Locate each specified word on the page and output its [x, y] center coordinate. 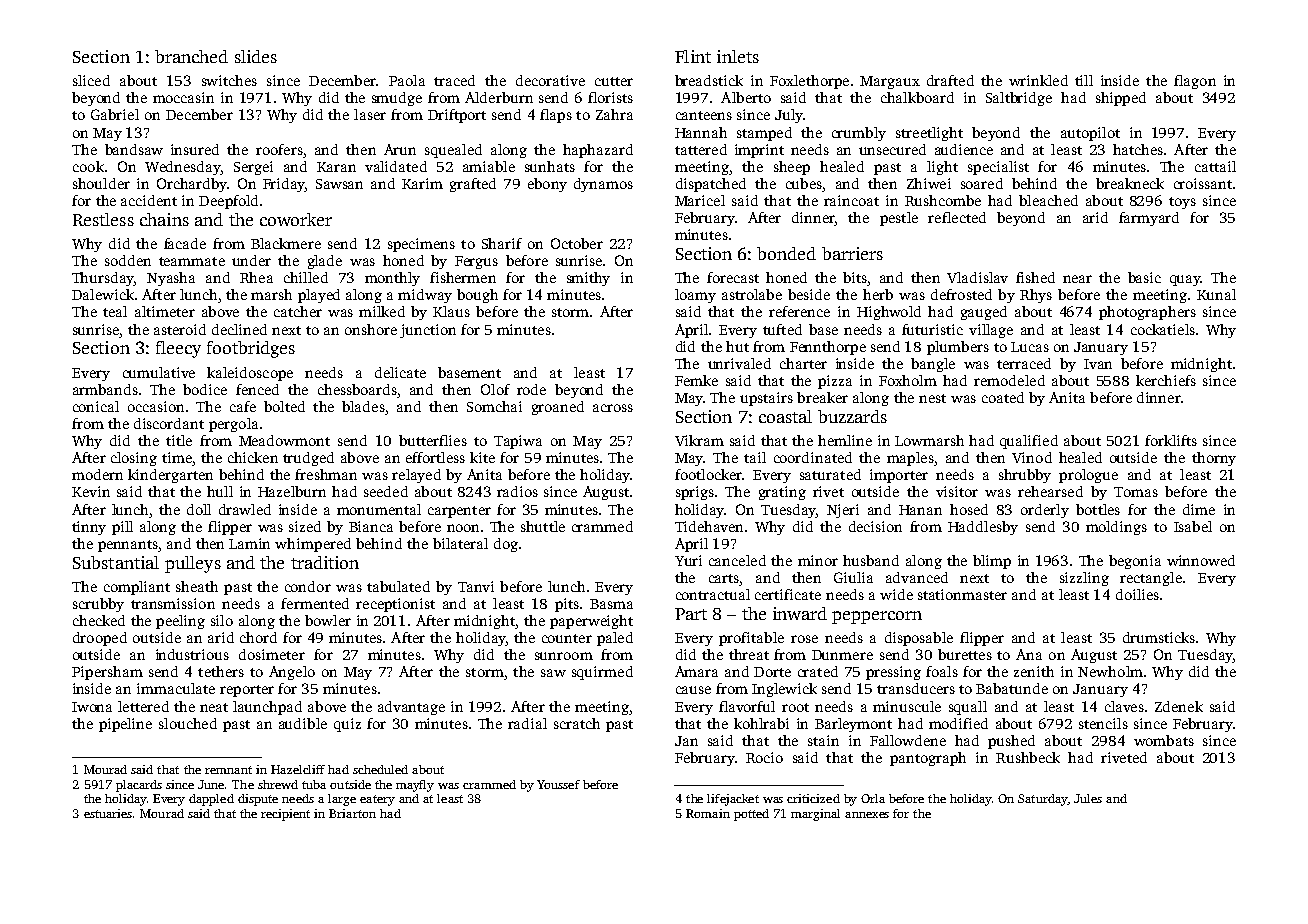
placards [139, 786]
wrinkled [1038, 80]
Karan [336, 167]
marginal [815, 815]
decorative [550, 80]
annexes [867, 815]
